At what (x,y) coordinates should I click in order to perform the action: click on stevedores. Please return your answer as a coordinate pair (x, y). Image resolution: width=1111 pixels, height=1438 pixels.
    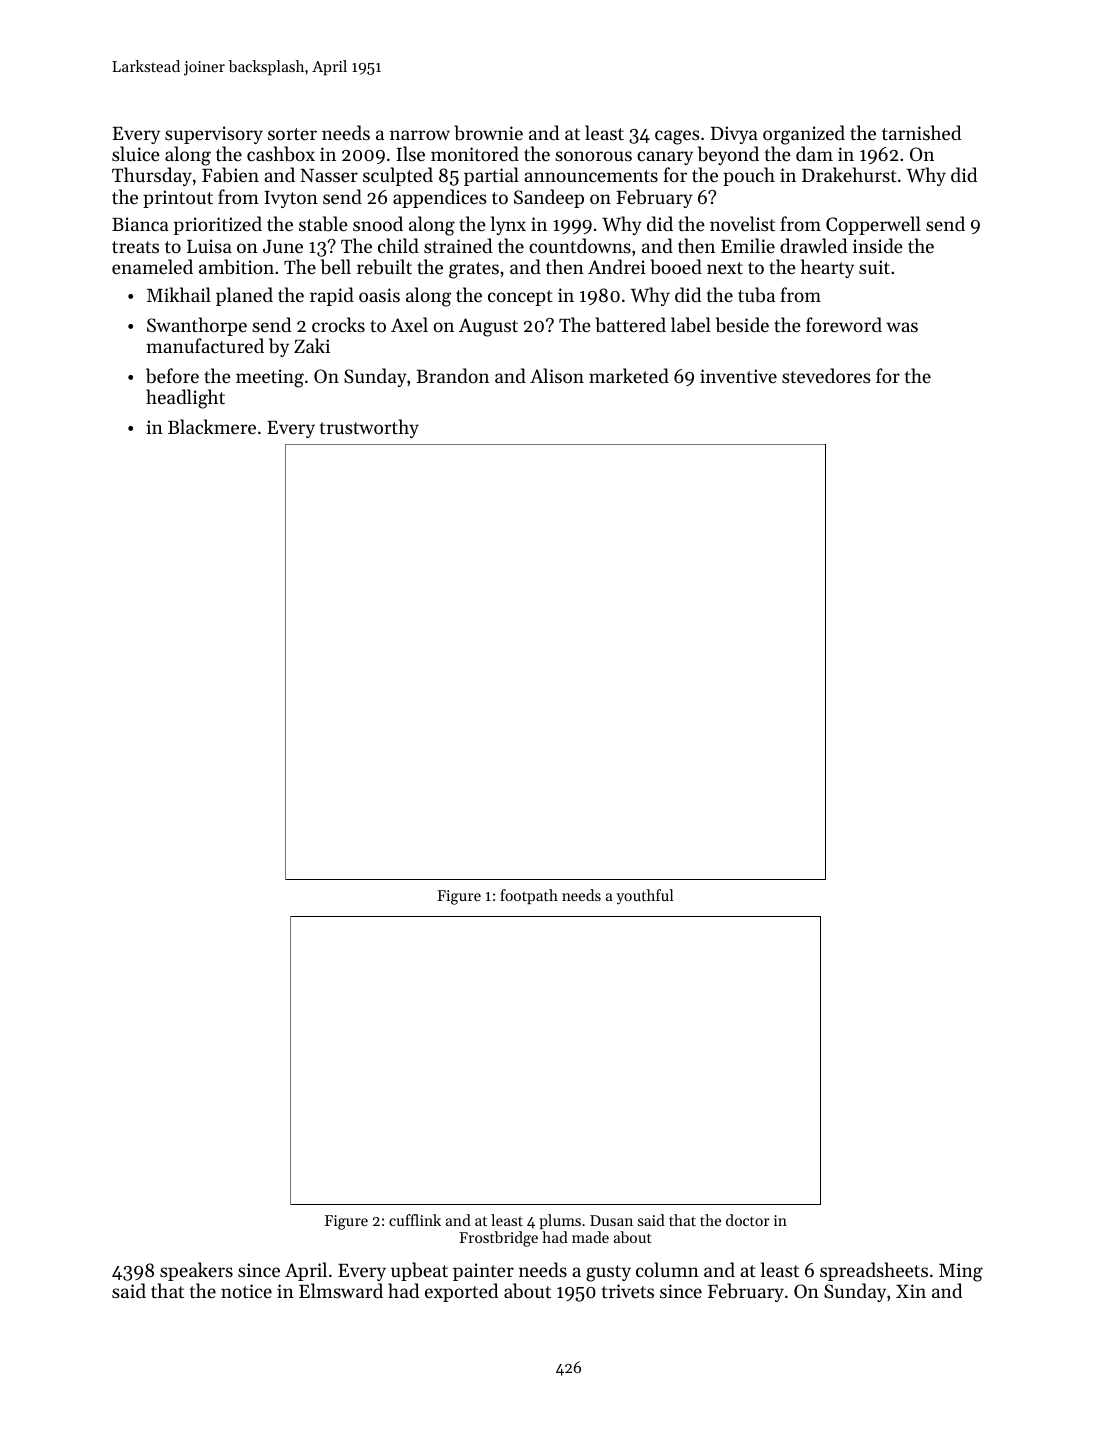
    Looking at the image, I should click on (826, 375).
